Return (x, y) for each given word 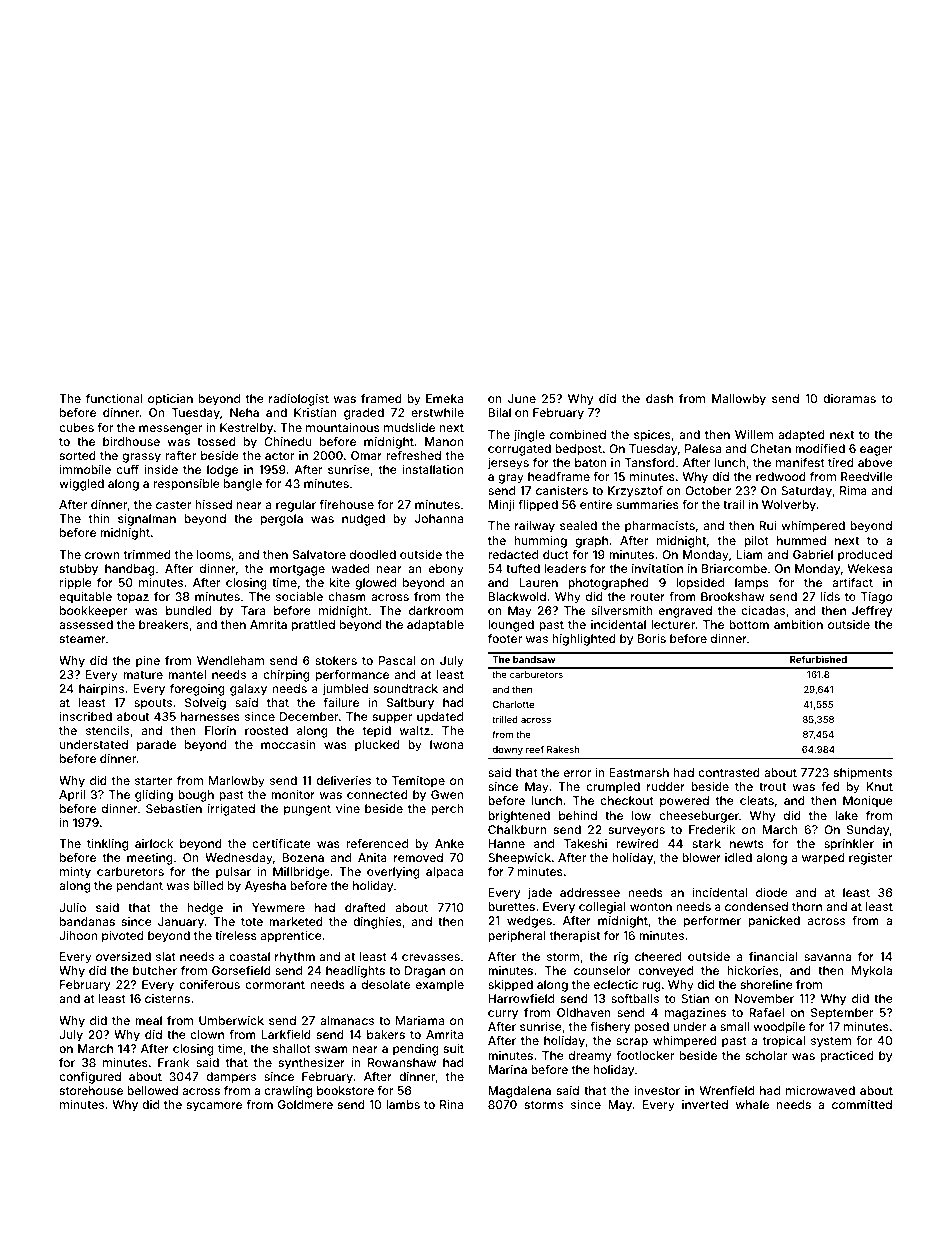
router (648, 597)
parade (156, 746)
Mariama (420, 1020)
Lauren (538, 582)
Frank (174, 1062)
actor (280, 456)
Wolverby (789, 506)
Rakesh (563, 749)
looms (214, 554)
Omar (366, 455)
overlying (393, 873)
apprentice (291, 937)
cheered (658, 956)
